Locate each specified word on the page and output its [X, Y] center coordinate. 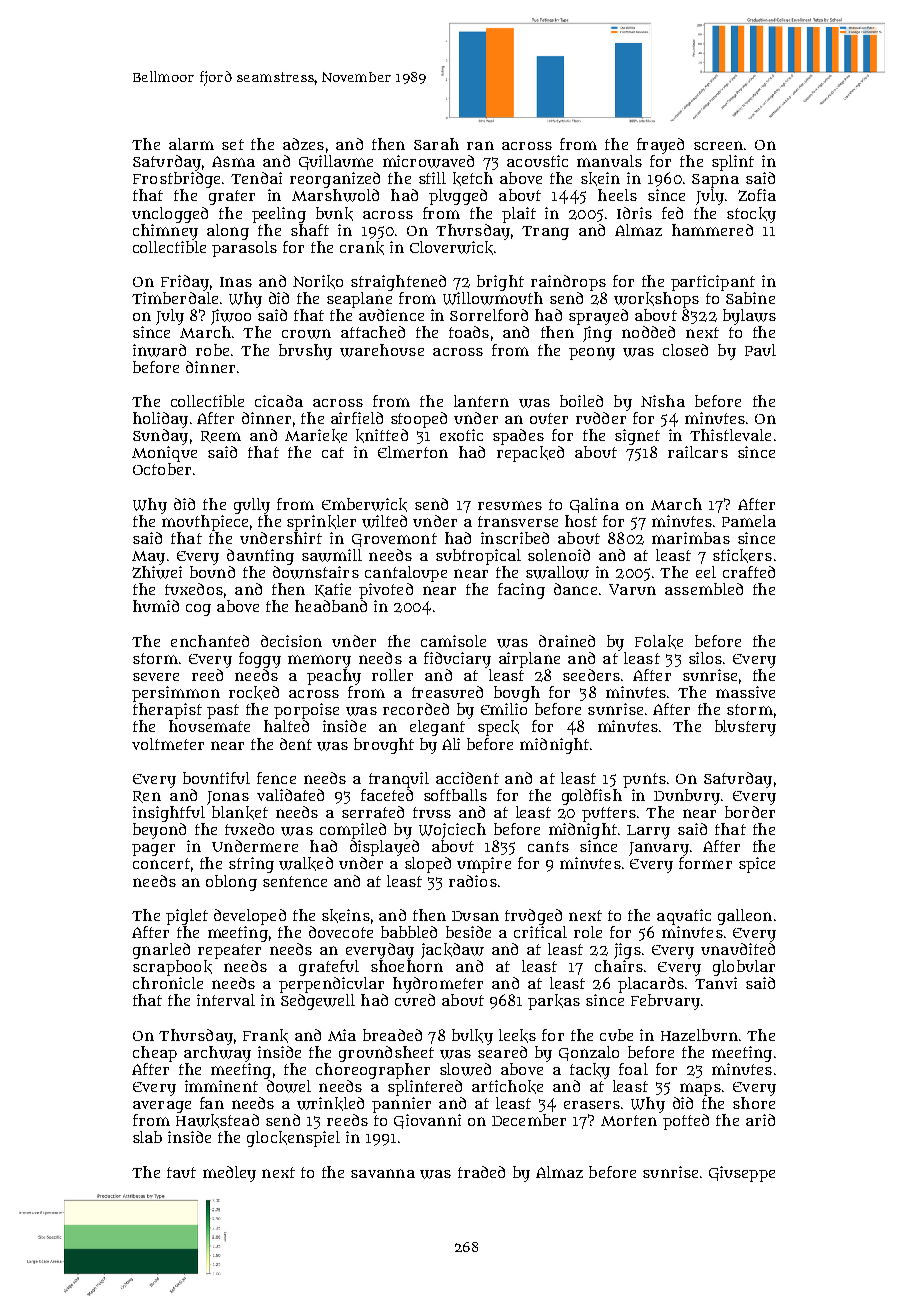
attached [373, 332]
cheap [155, 1054]
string [251, 865]
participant [713, 283]
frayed [660, 146]
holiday [160, 420]
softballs [455, 795]
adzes [303, 144]
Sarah [436, 144]
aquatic [684, 917]
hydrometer [438, 985]
